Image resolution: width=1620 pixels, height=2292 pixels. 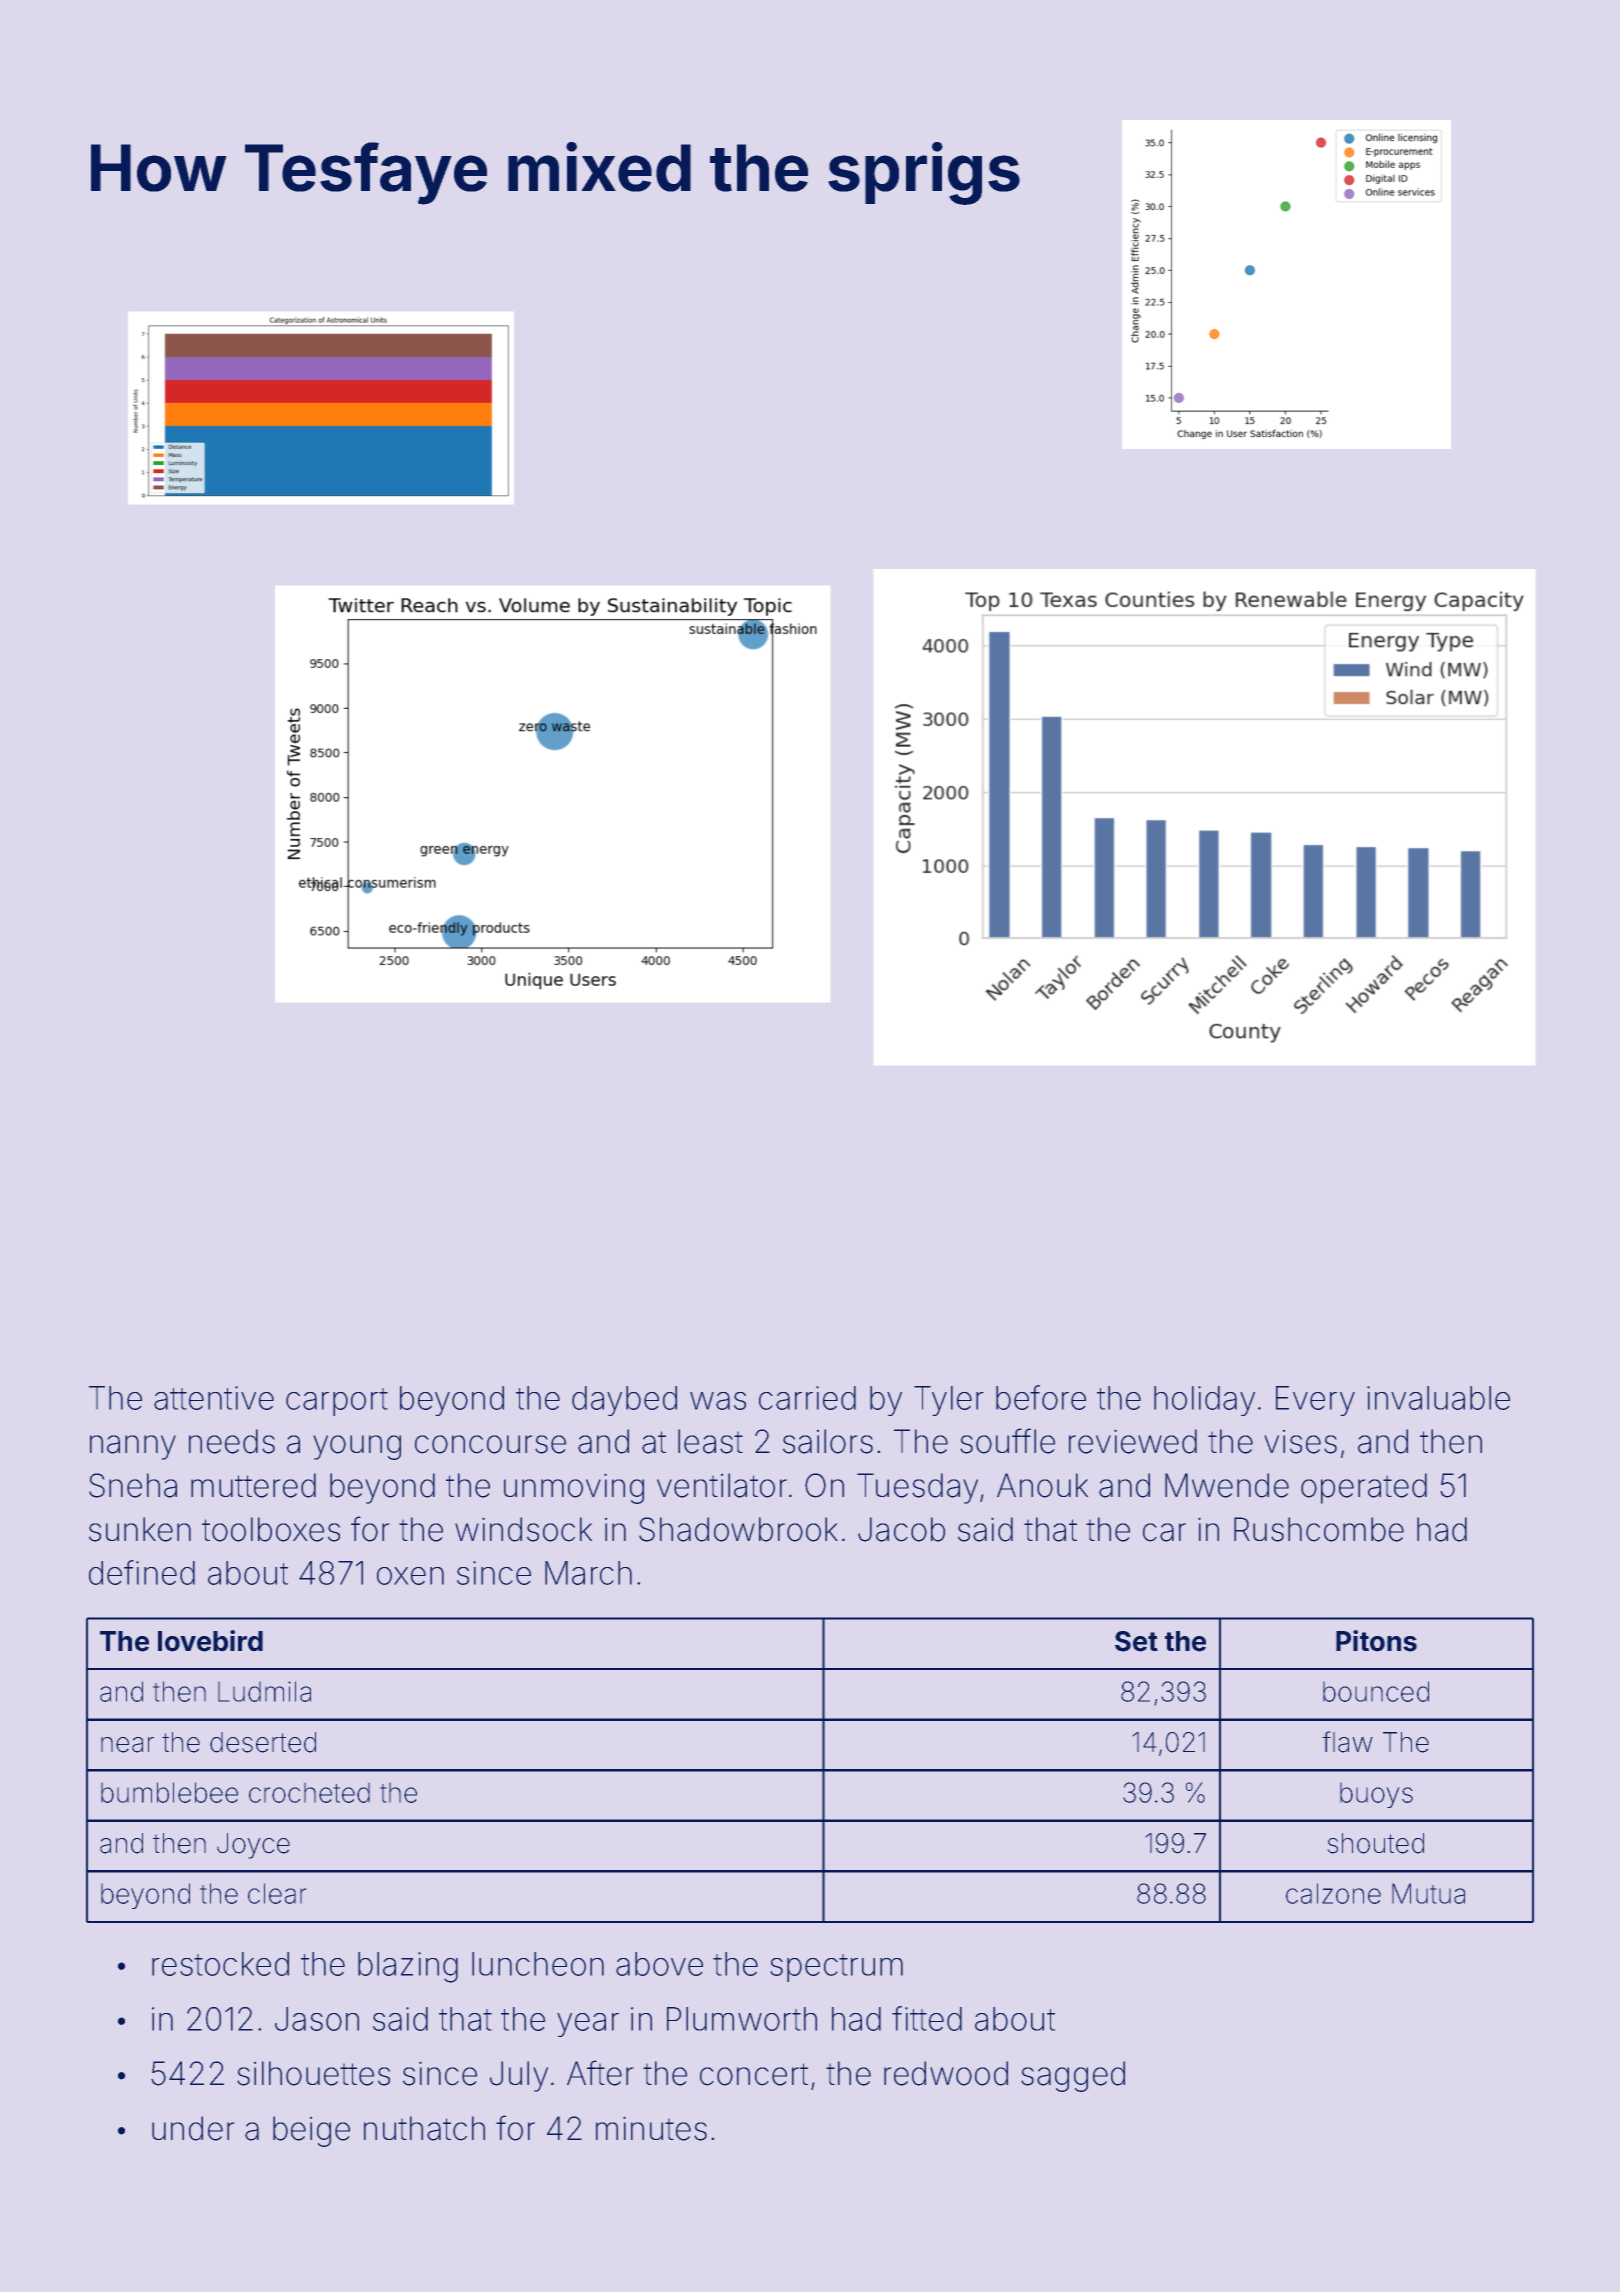 What do you see at coordinates (1133, 1441) in the page?
I see `reviewed` at bounding box center [1133, 1441].
